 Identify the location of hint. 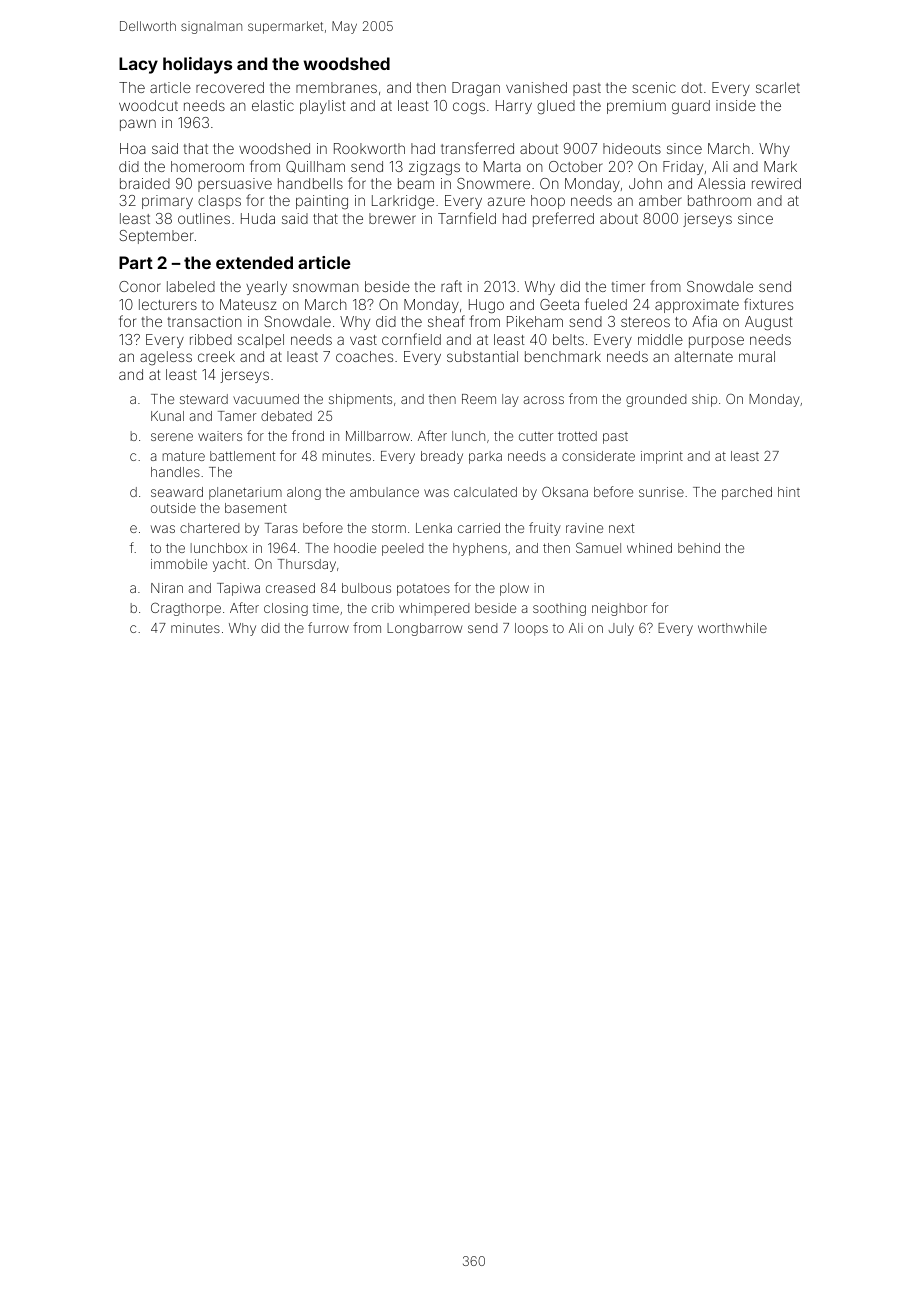
(789, 492).
